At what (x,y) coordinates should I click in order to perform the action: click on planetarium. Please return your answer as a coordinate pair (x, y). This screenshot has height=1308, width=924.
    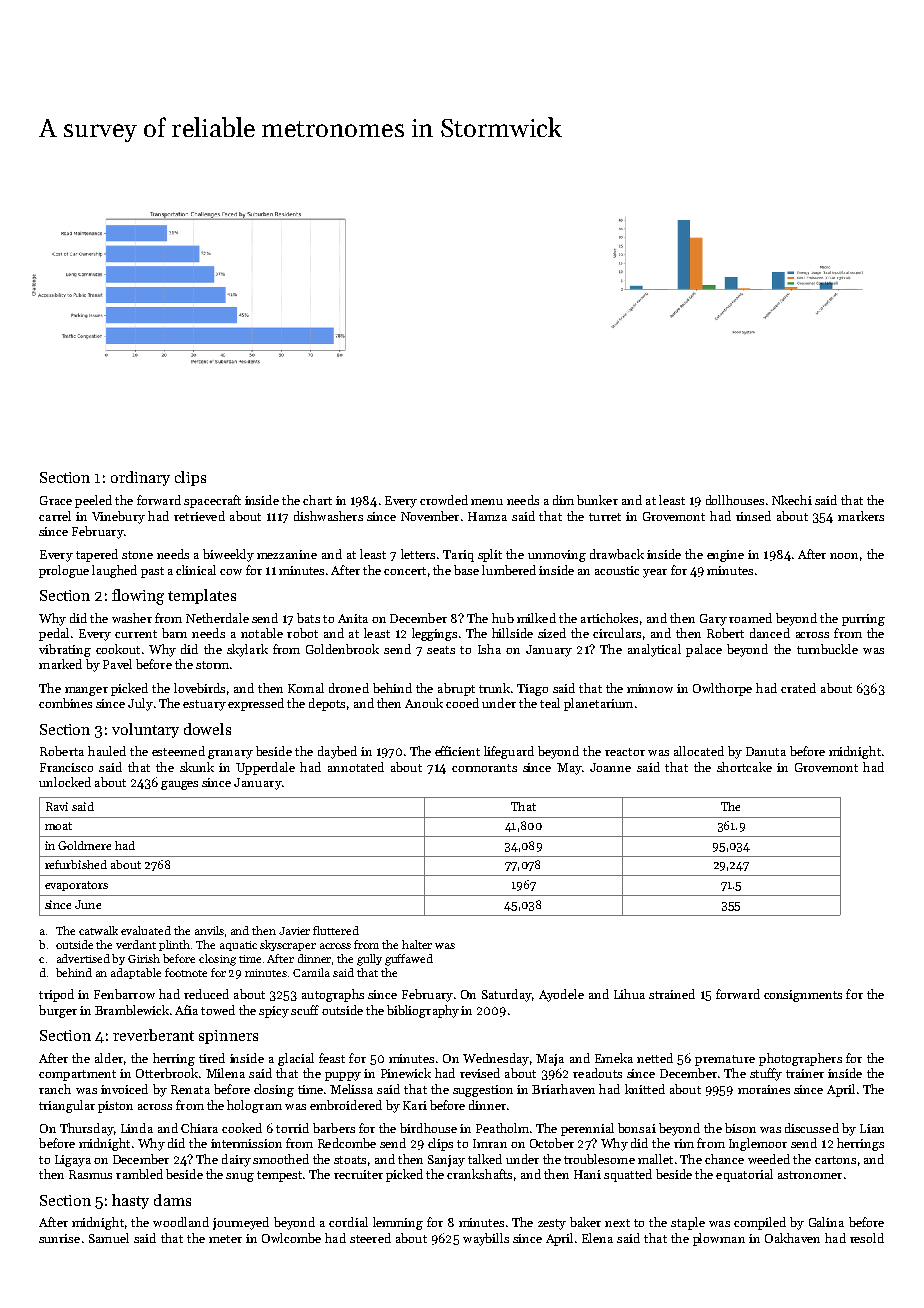
    Looking at the image, I should click on (598, 704).
